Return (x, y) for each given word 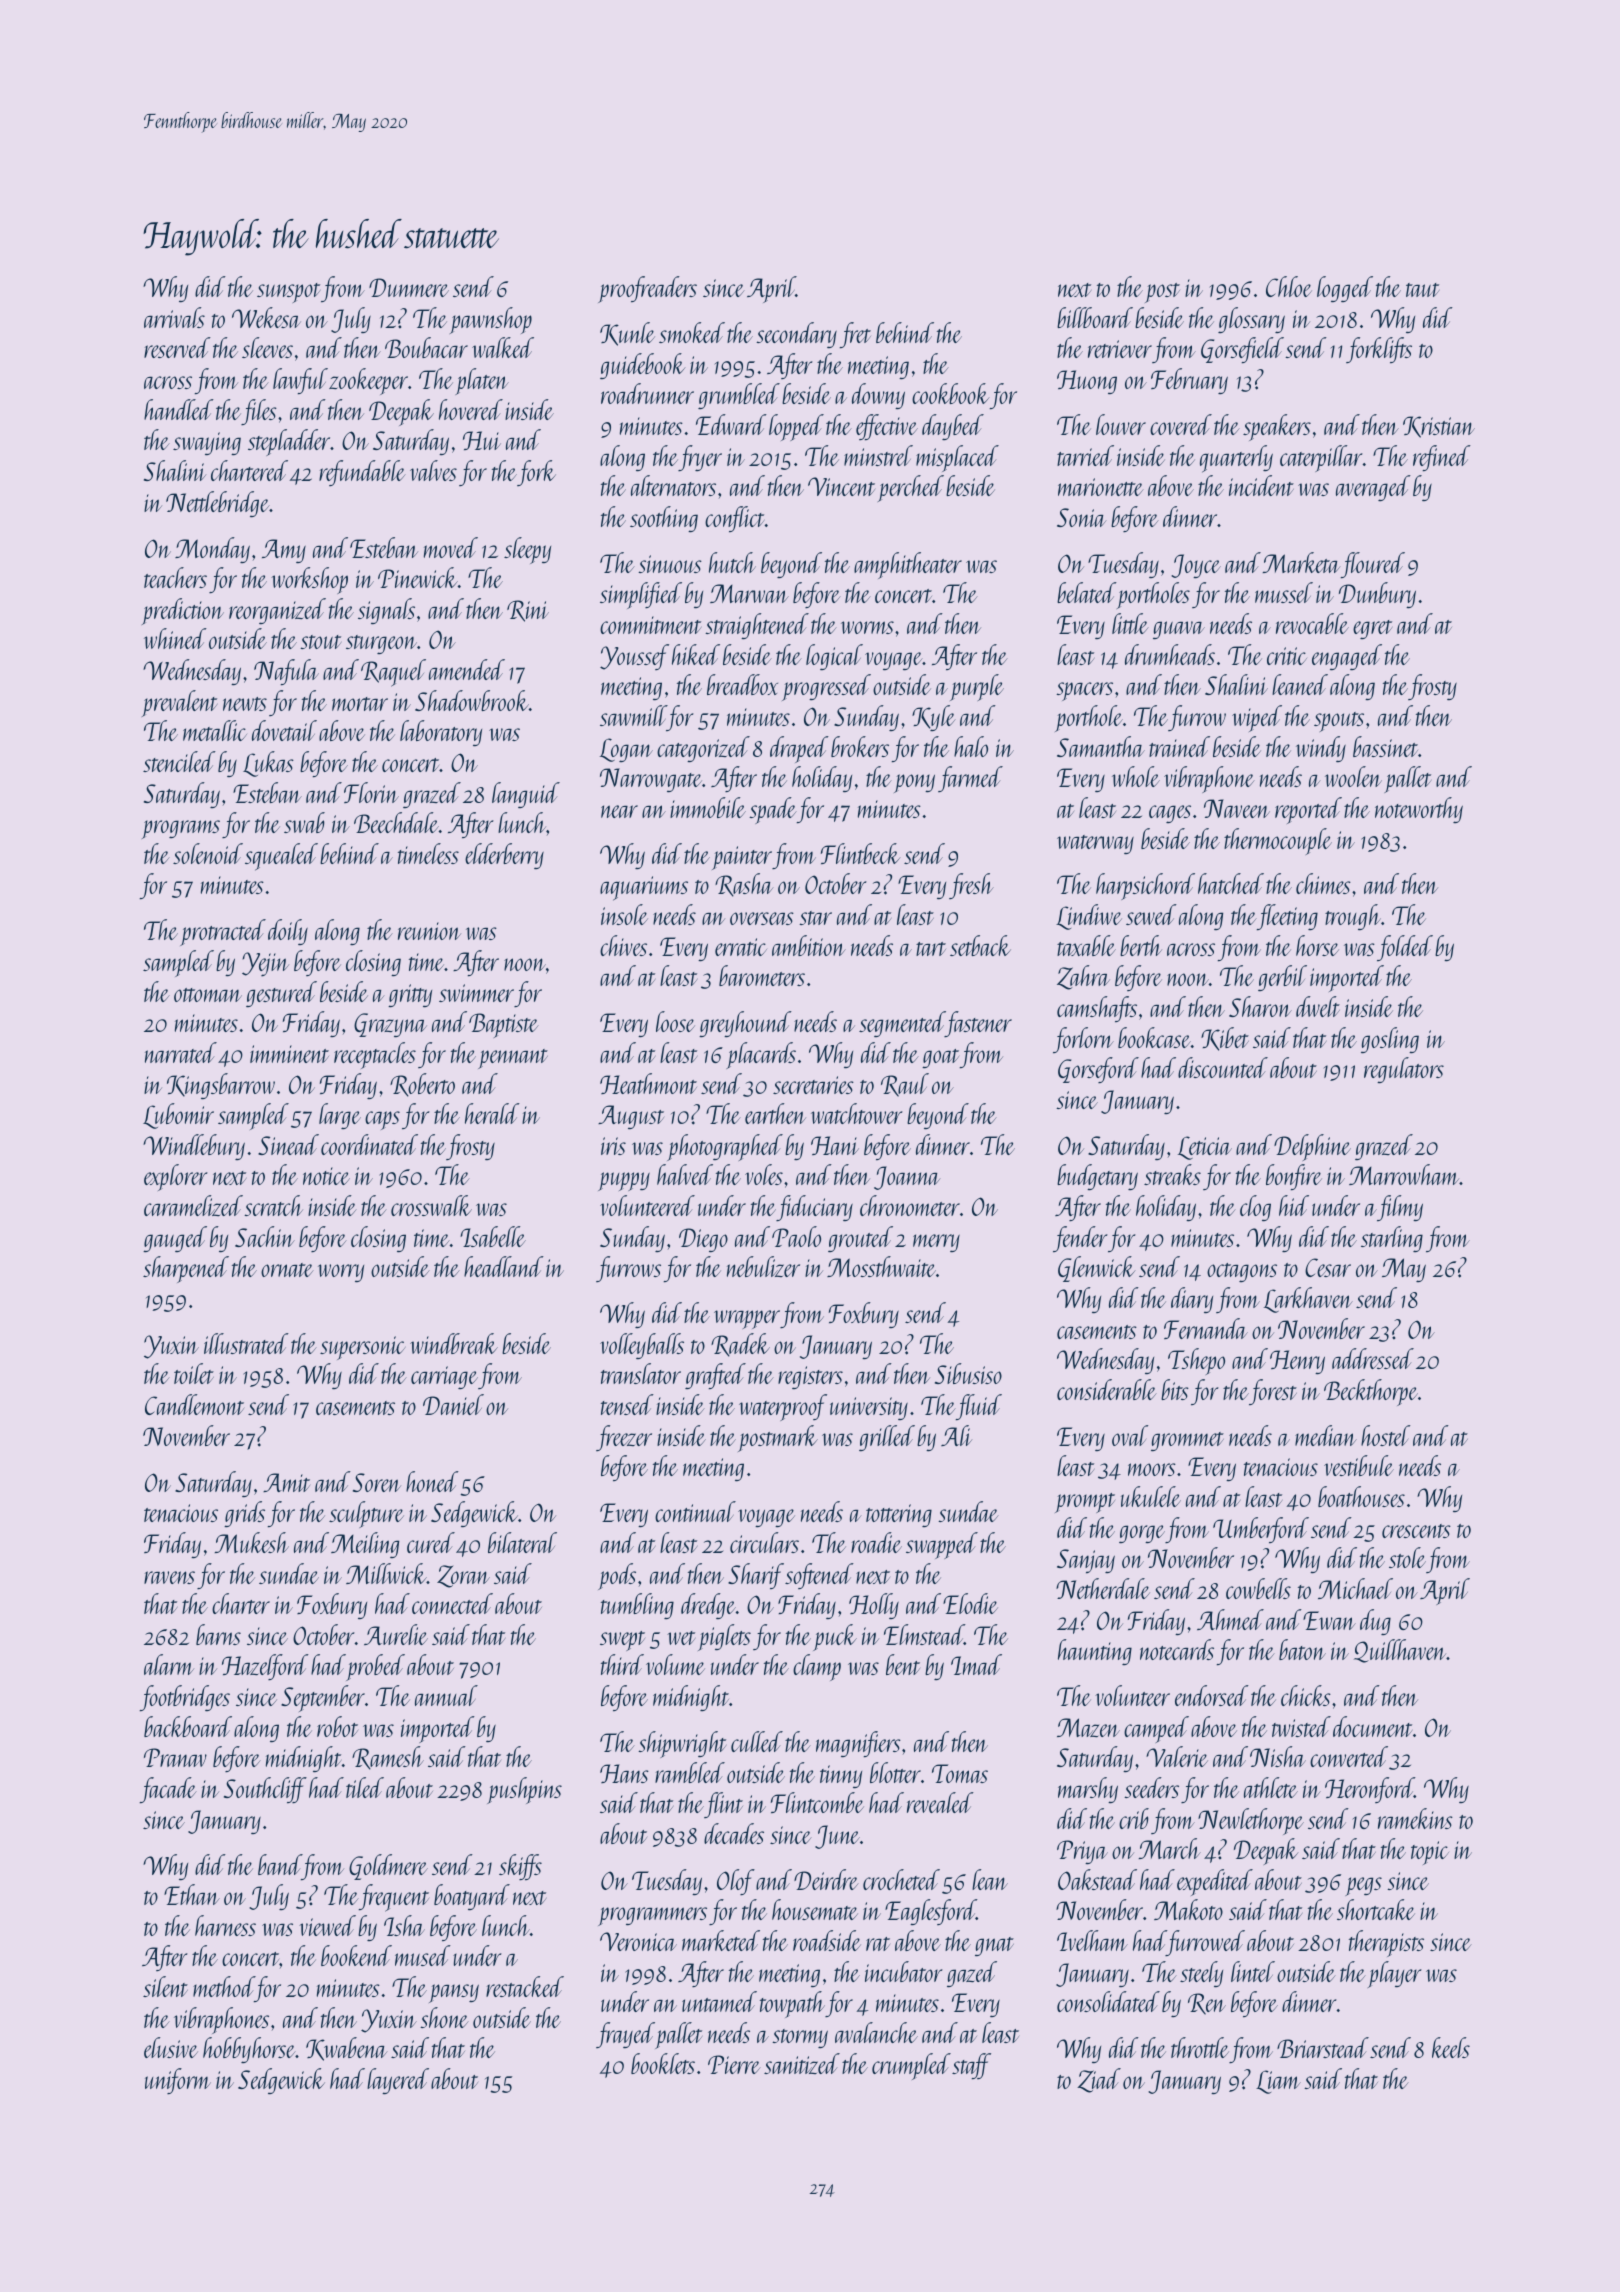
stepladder (289, 442)
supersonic (362, 1348)
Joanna (907, 1178)
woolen (1353, 776)
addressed (1373, 1358)
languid (526, 795)
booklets (663, 2063)
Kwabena (346, 2049)
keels (1451, 2047)
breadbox (742, 684)
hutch (732, 562)
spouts (1339, 722)
